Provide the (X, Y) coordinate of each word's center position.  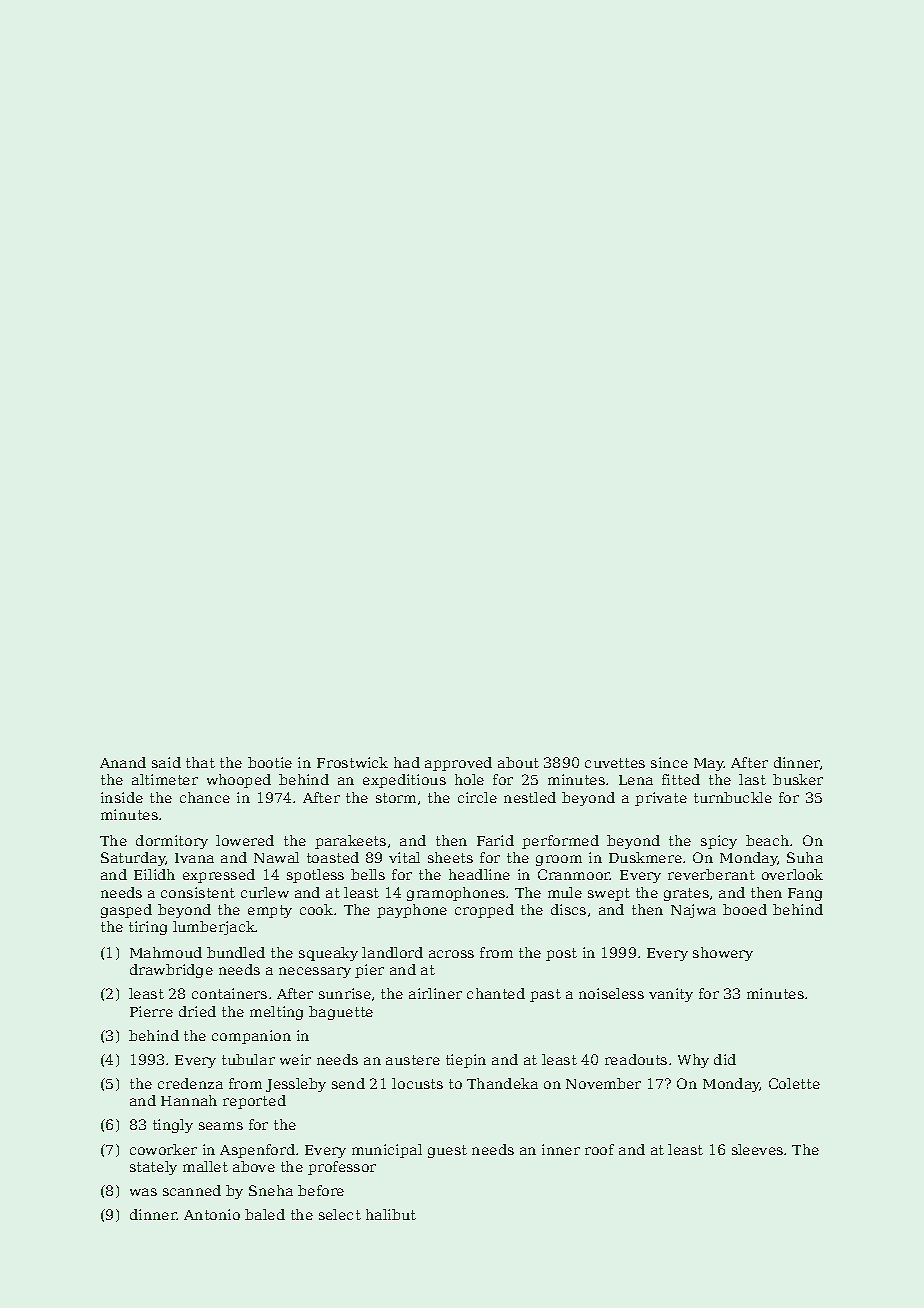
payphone (412, 911)
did (725, 1059)
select (340, 1214)
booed (745, 909)
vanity (671, 995)
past (545, 995)
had (407, 762)
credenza (190, 1083)
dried (197, 1011)
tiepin (466, 1061)
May (709, 764)
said (166, 762)
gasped (126, 911)
